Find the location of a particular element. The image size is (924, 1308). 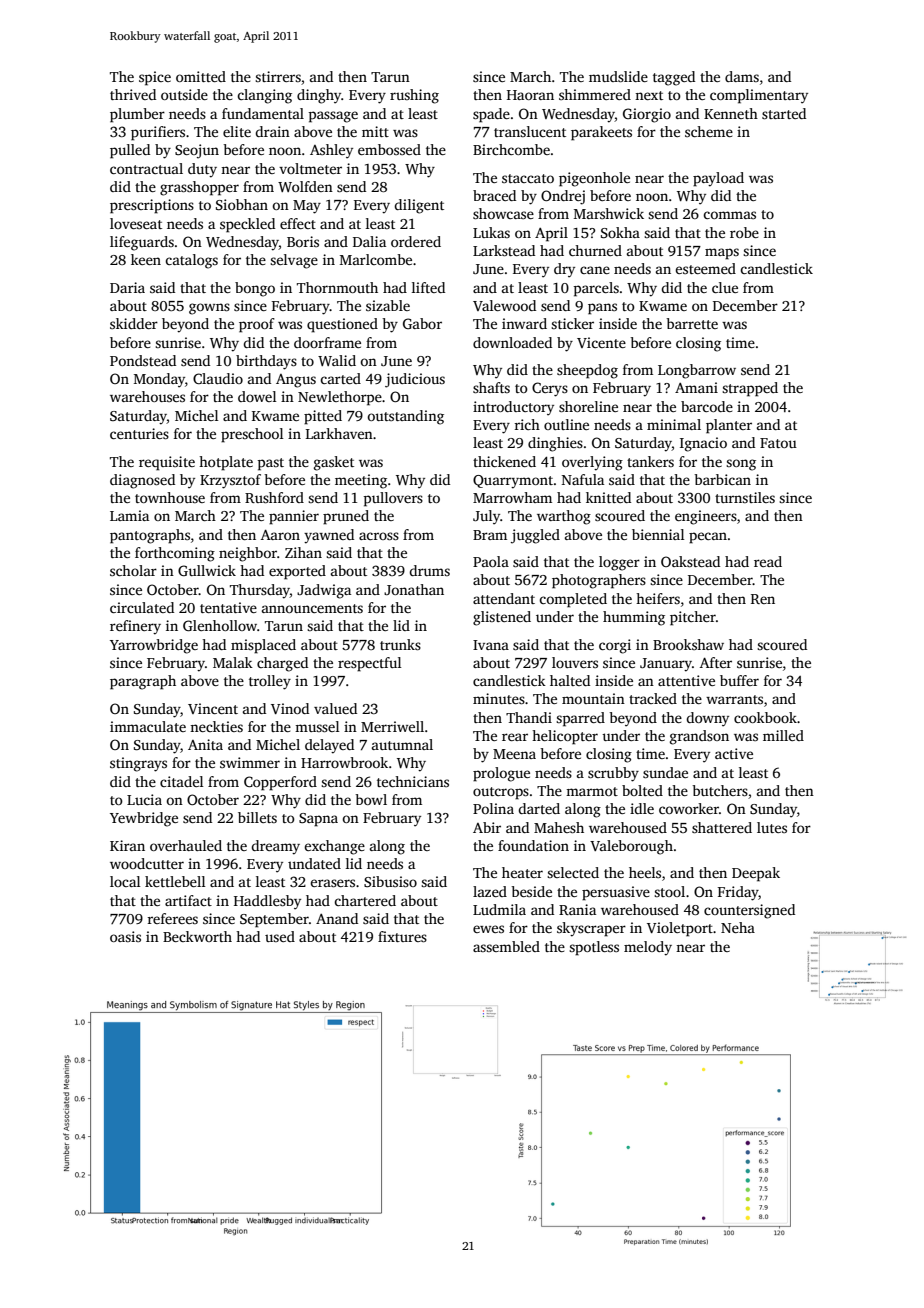

Beckworth is located at coordinates (197, 936).
